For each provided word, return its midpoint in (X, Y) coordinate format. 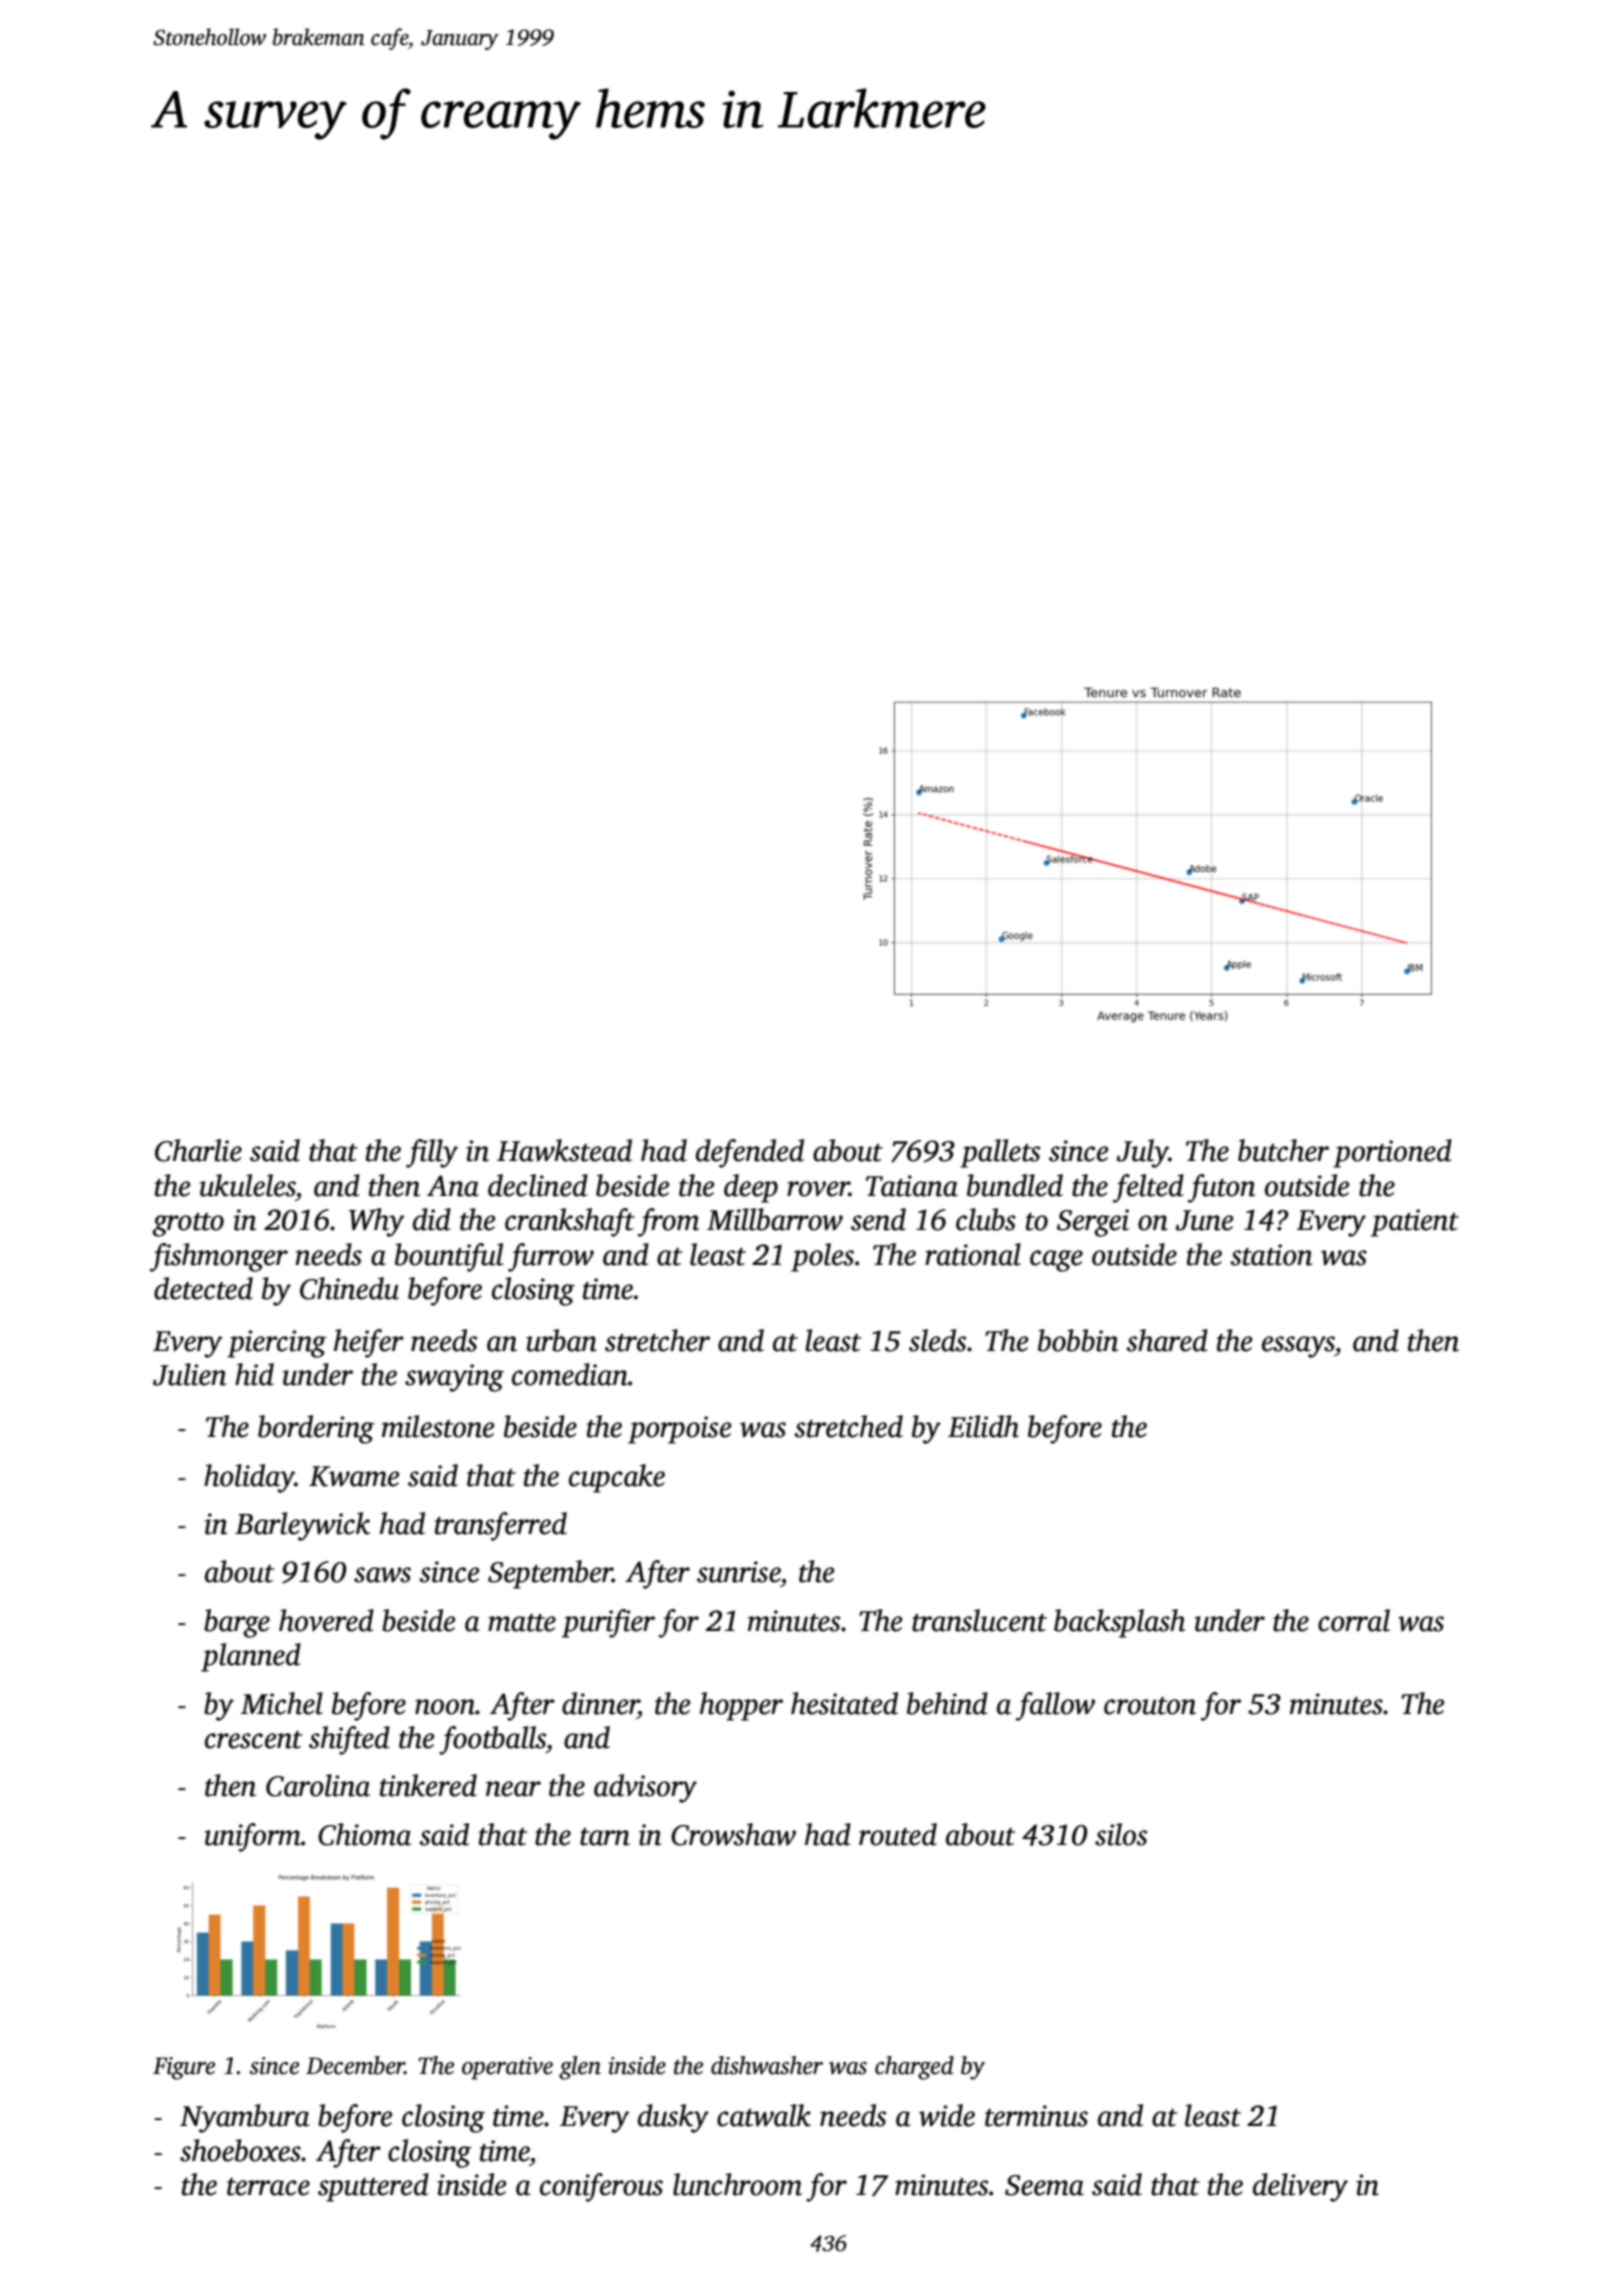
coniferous (601, 2187)
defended (750, 1153)
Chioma (364, 1834)
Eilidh (983, 1426)
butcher (1283, 1150)
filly (432, 1153)
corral (1354, 1620)
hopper (741, 1706)
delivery (1300, 2187)
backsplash (1119, 1623)
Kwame (354, 1476)
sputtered (373, 2187)
